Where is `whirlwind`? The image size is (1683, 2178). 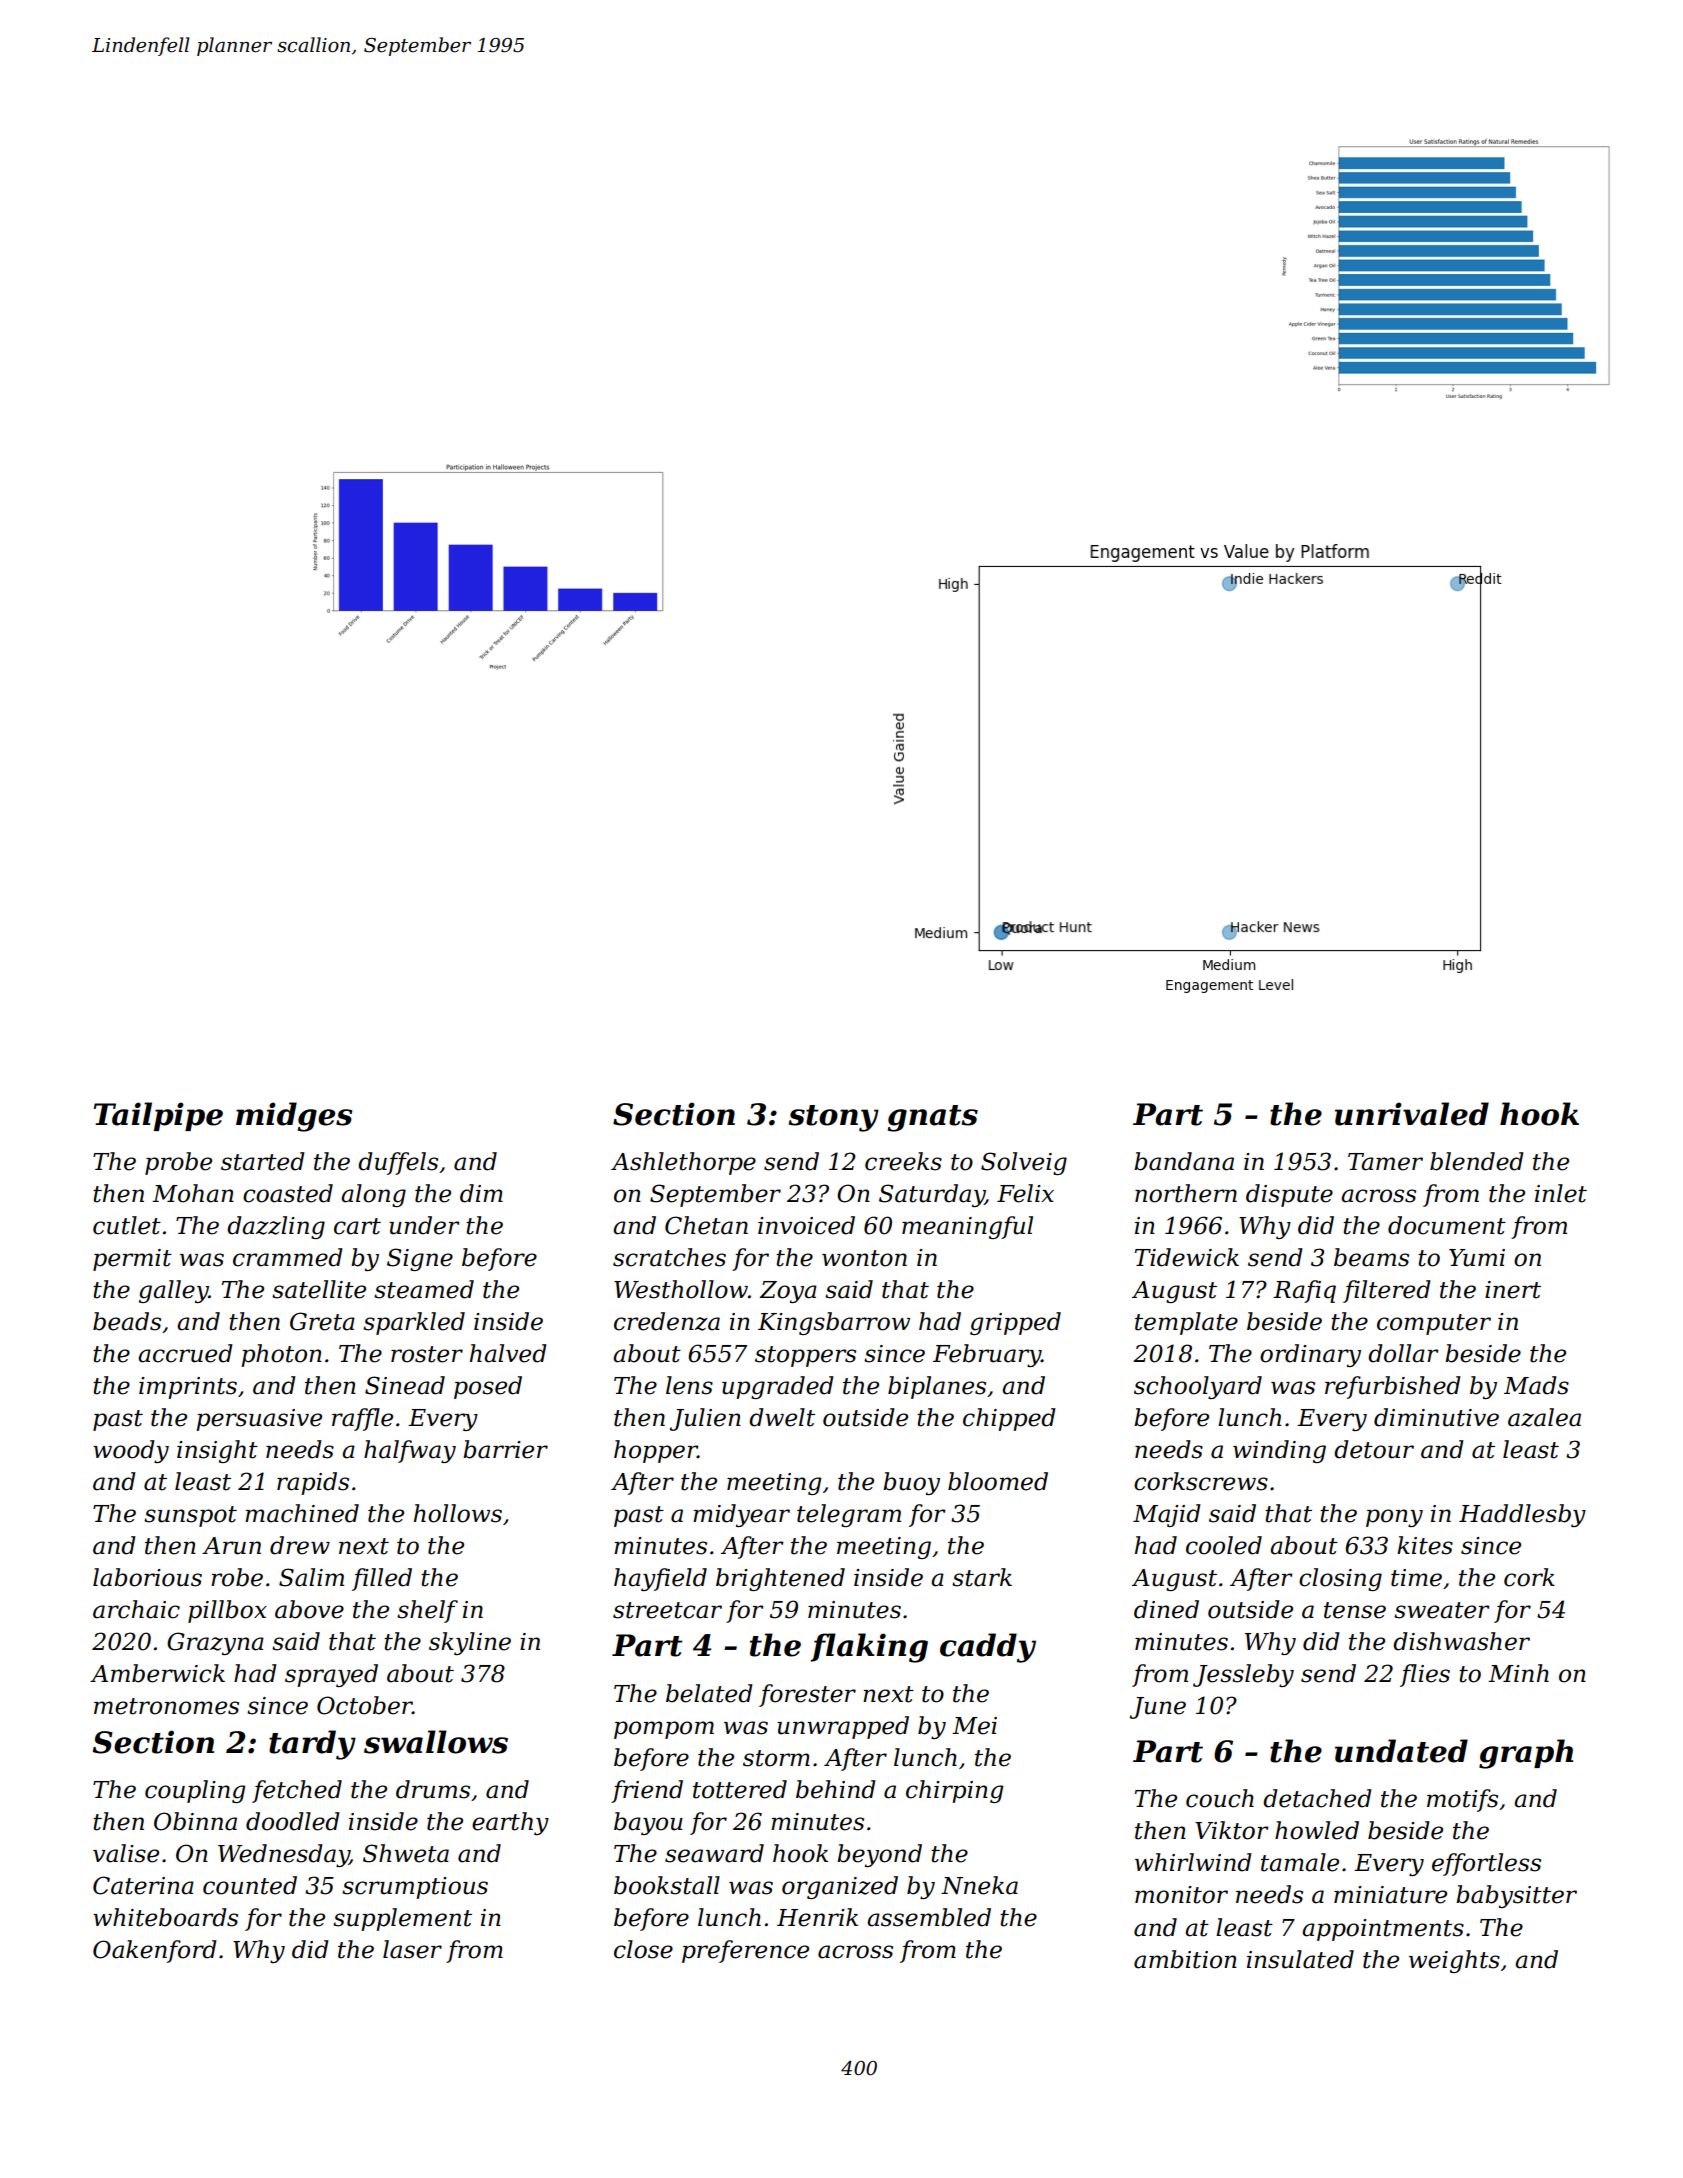
whirlwind is located at coordinates (1193, 1862).
